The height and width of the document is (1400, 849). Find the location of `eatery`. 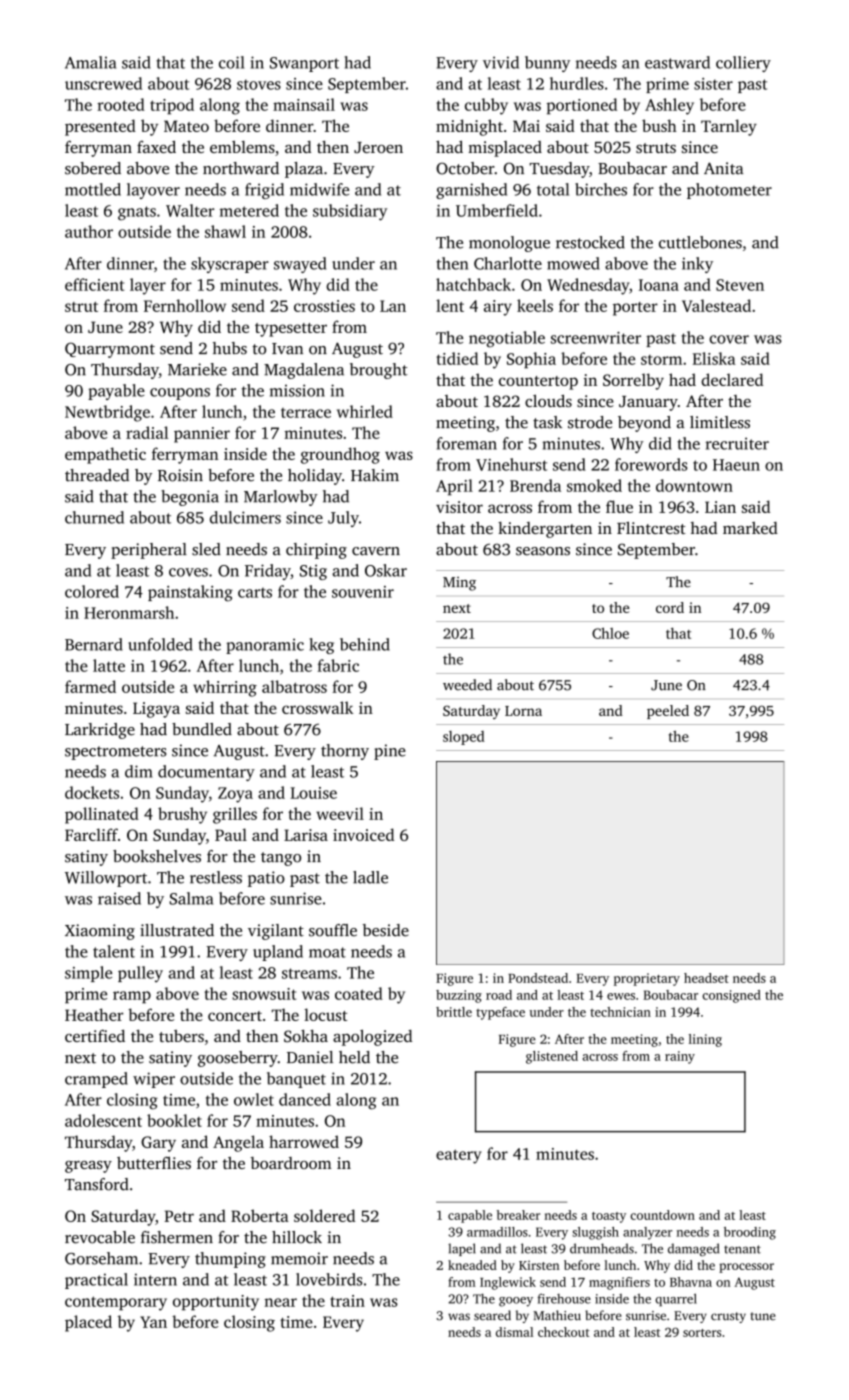

eatery is located at coordinates (459, 1156).
